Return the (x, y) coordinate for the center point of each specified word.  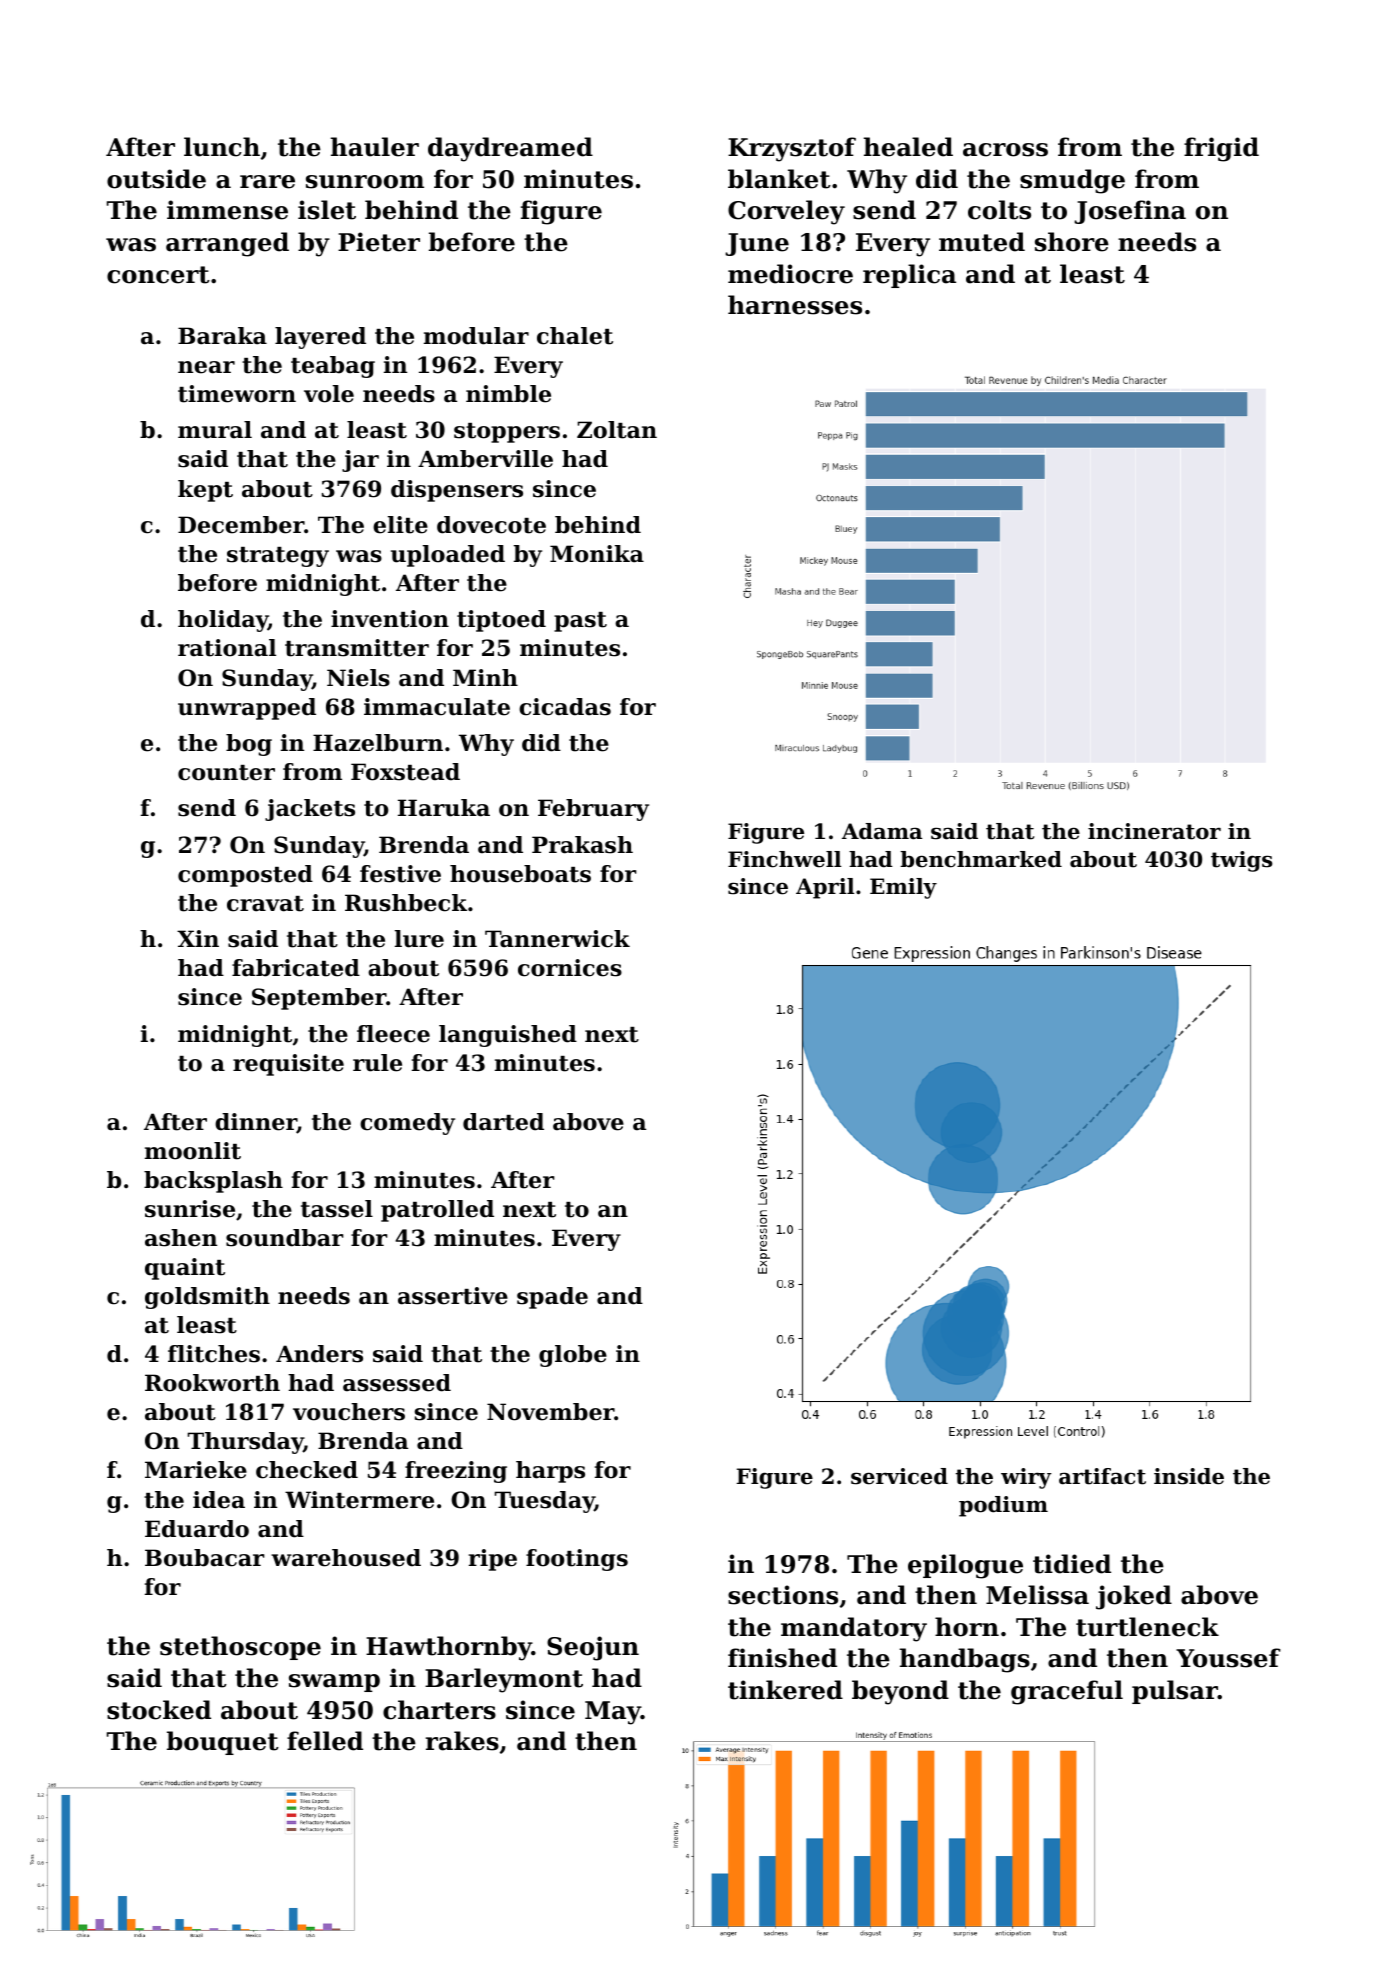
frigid (1221, 149)
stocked (159, 1710)
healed (908, 147)
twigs (1242, 861)
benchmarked (981, 859)
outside (156, 179)
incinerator (1154, 831)
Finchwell (785, 859)
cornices (570, 968)
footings (577, 1560)
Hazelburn (378, 743)
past (580, 622)
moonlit (193, 1151)
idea (219, 1500)
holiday (223, 621)
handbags (965, 1660)
